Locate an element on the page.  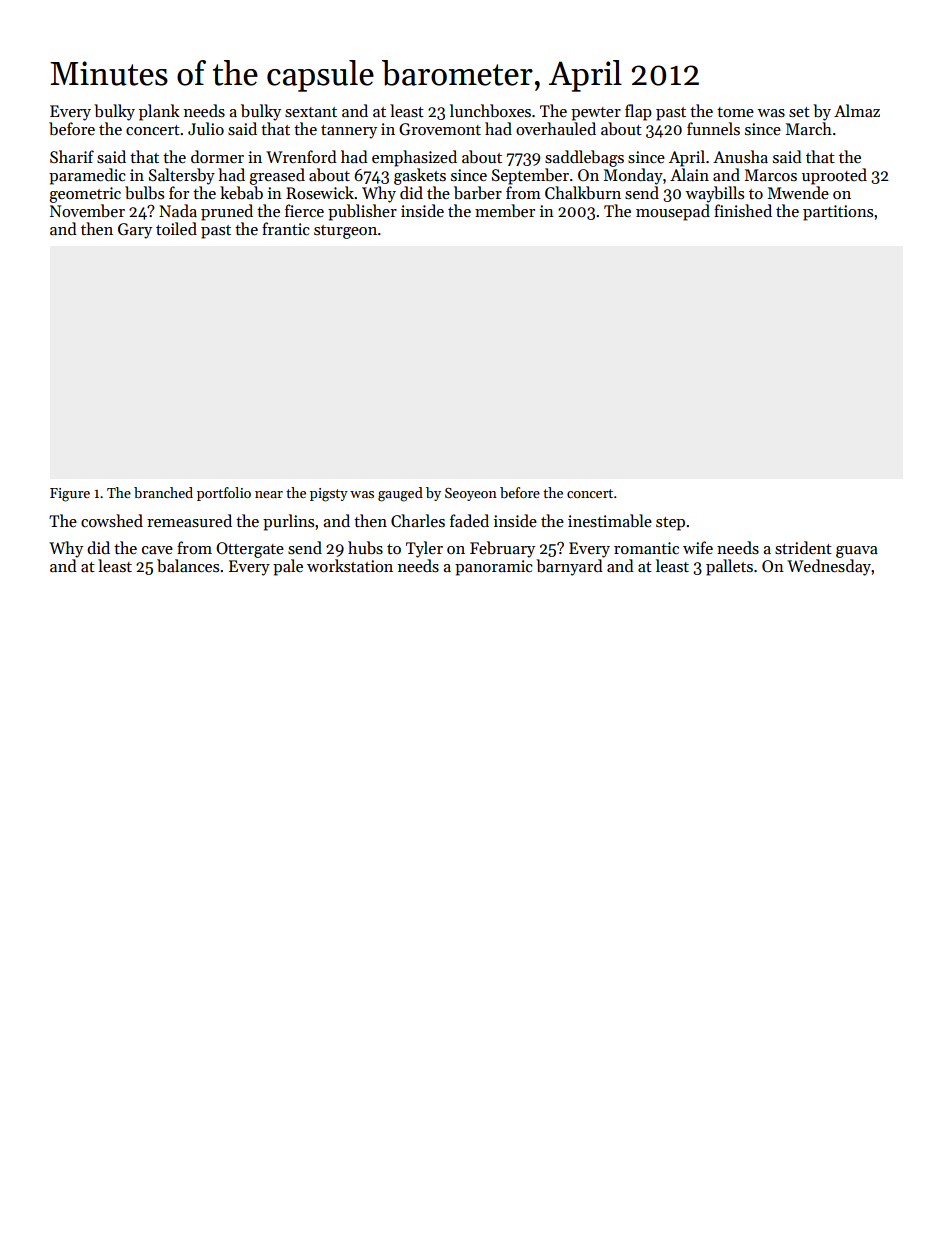
sturgeon is located at coordinates (345, 232).
